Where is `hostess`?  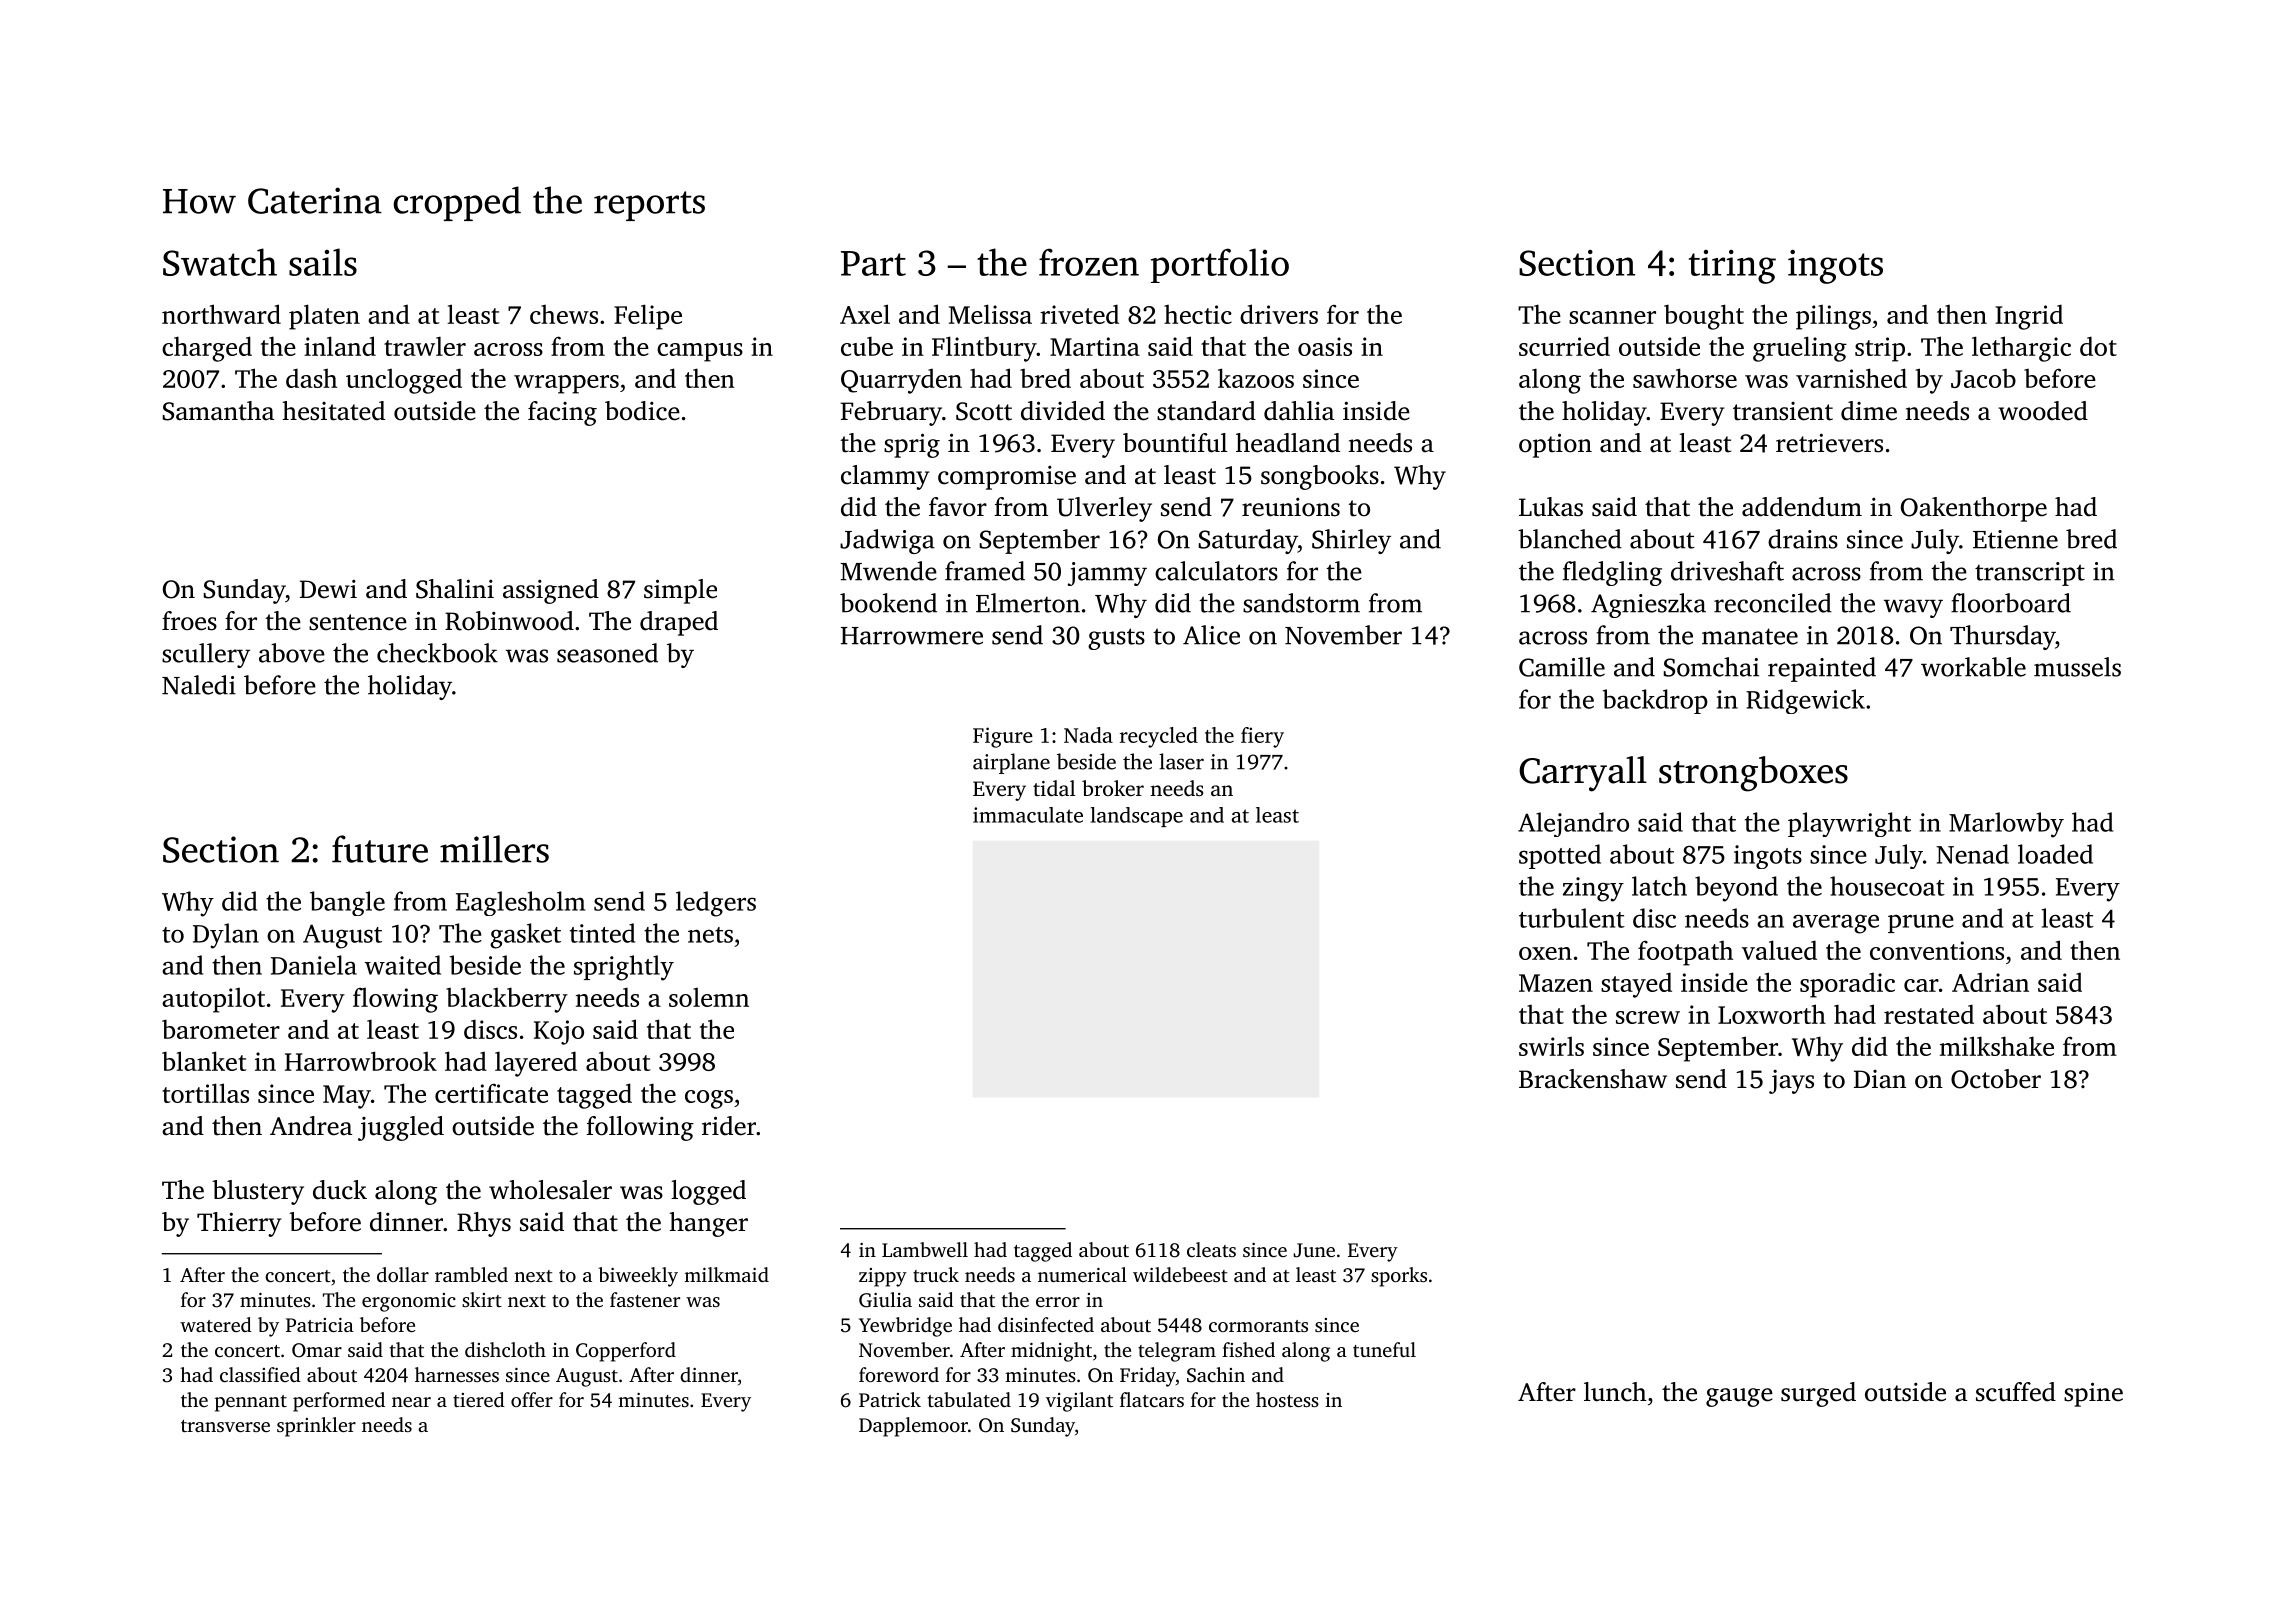
hostess is located at coordinates (1287, 1399).
